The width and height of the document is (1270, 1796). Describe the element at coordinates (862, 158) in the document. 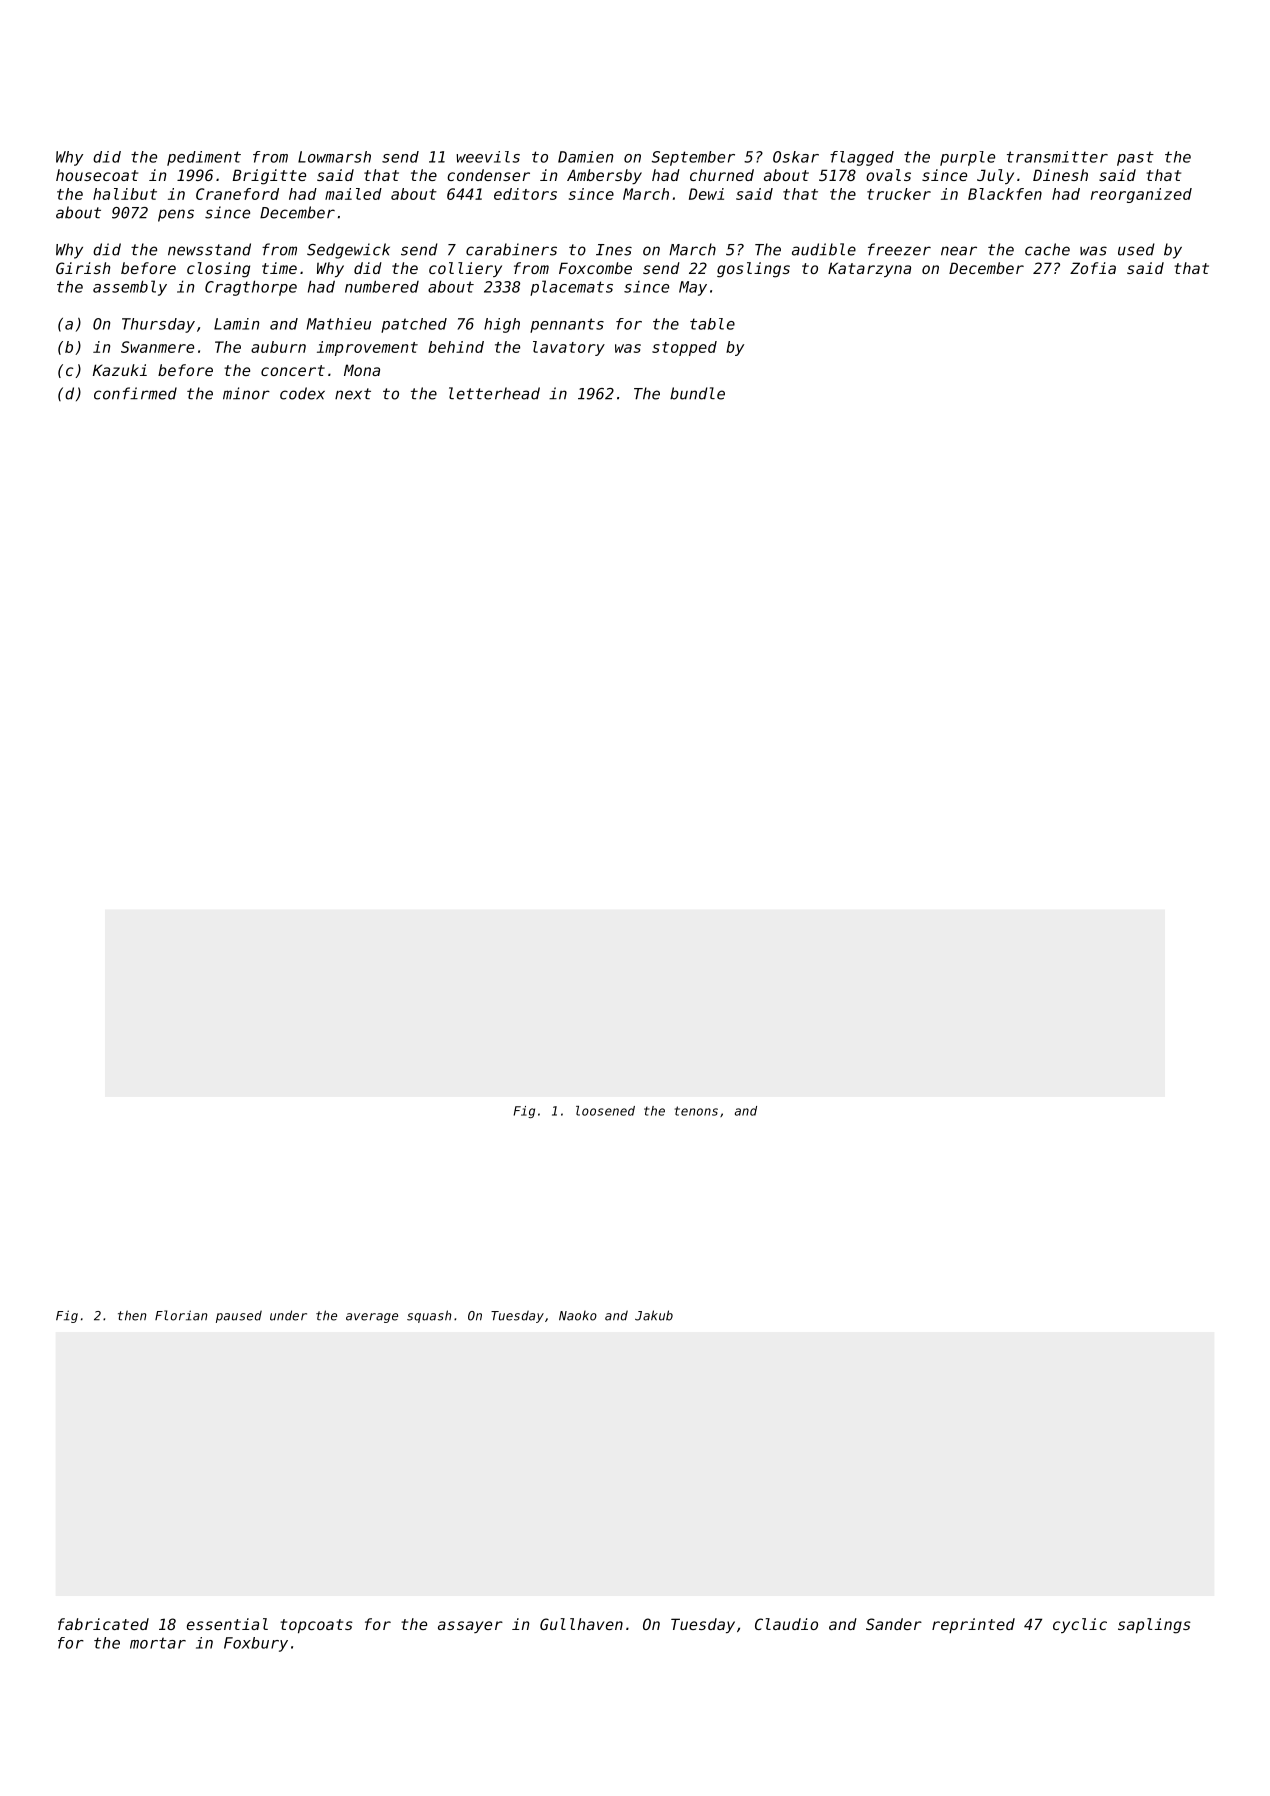

I see `flagged` at that location.
